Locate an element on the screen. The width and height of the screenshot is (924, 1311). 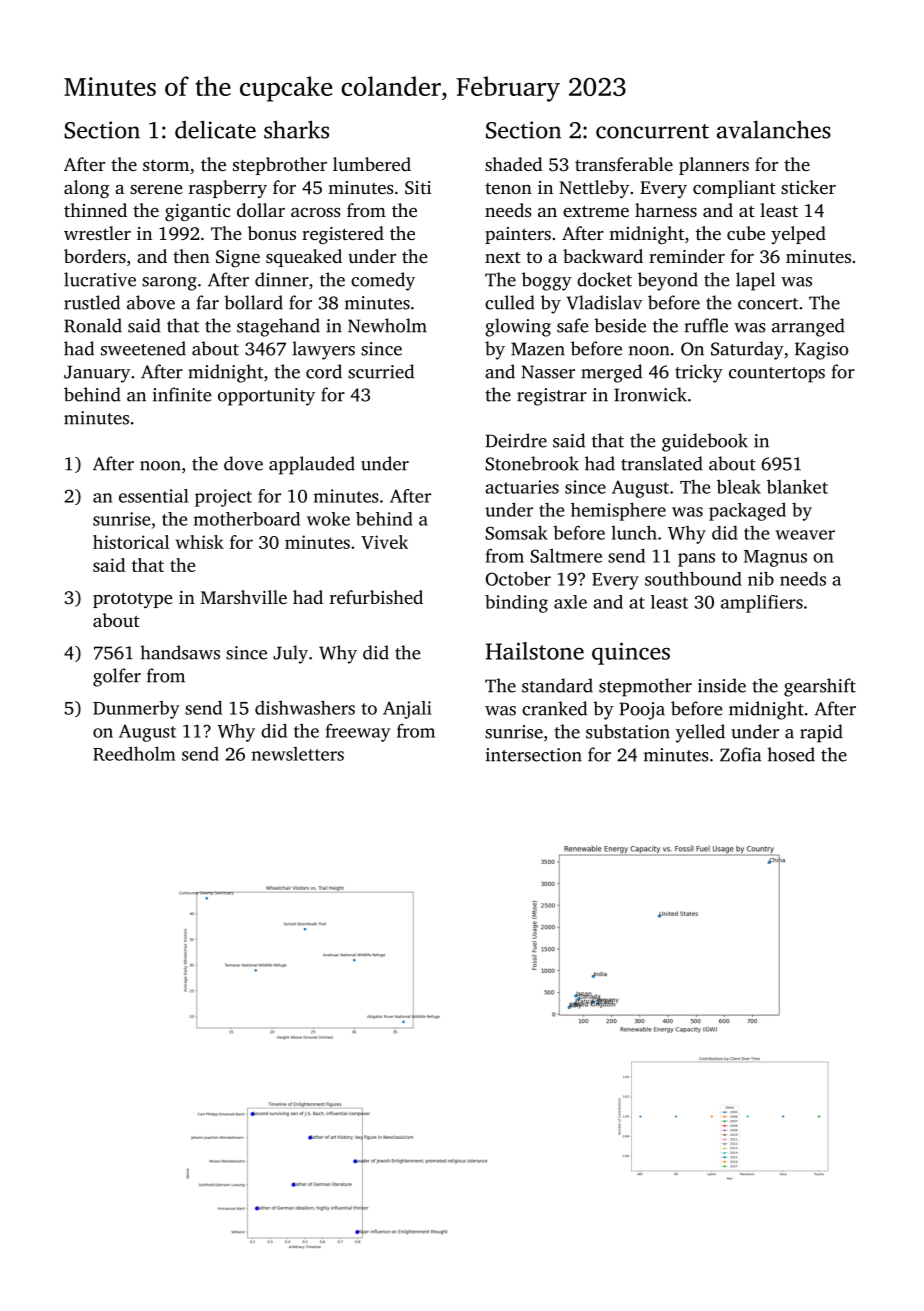
delicate is located at coordinates (215, 129).
